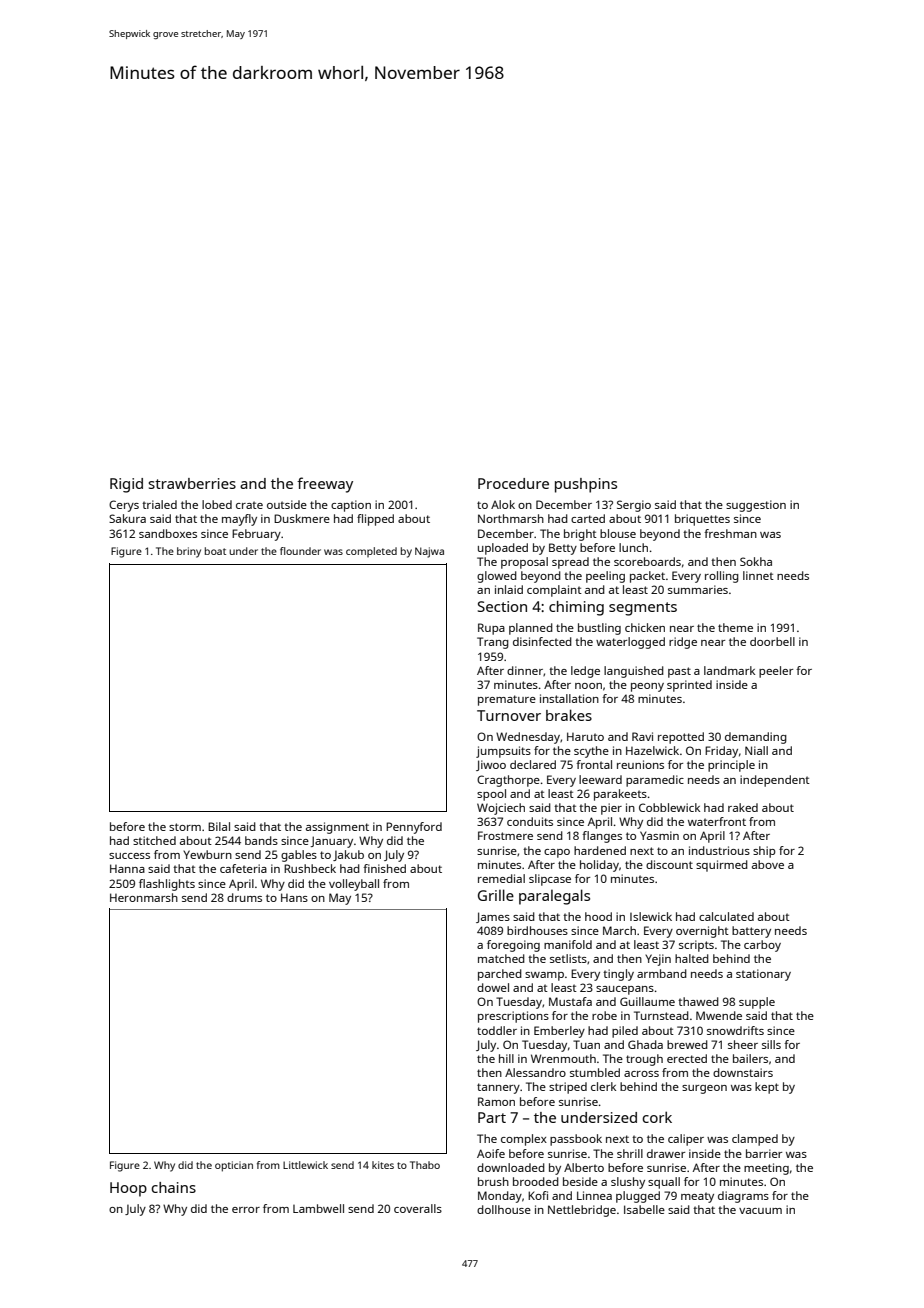  I want to click on freeway, so click(325, 485).
